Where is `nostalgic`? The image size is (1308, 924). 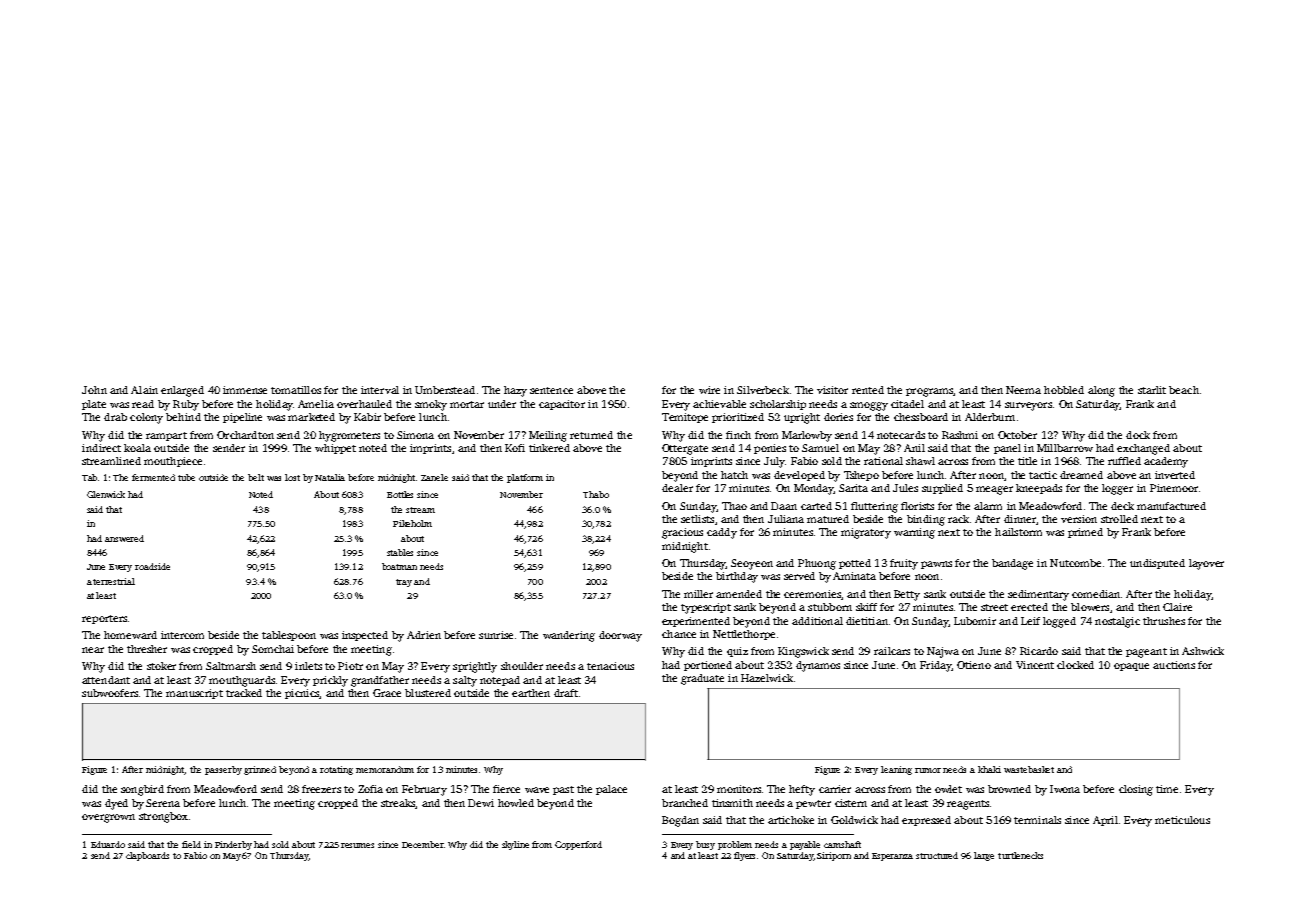
nostalgic is located at coordinates (1117, 622).
